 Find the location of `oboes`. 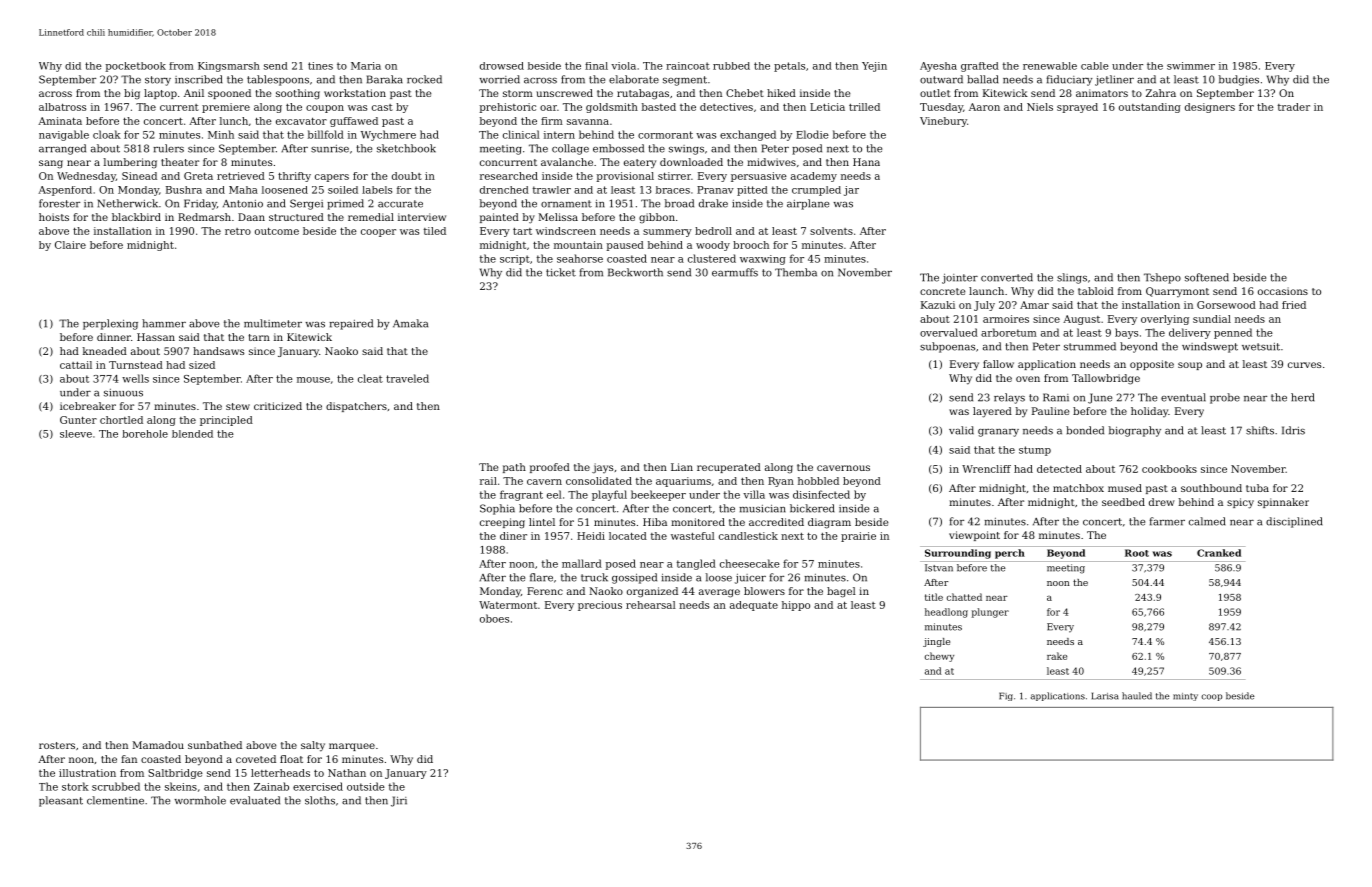

oboes is located at coordinates (494, 618).
